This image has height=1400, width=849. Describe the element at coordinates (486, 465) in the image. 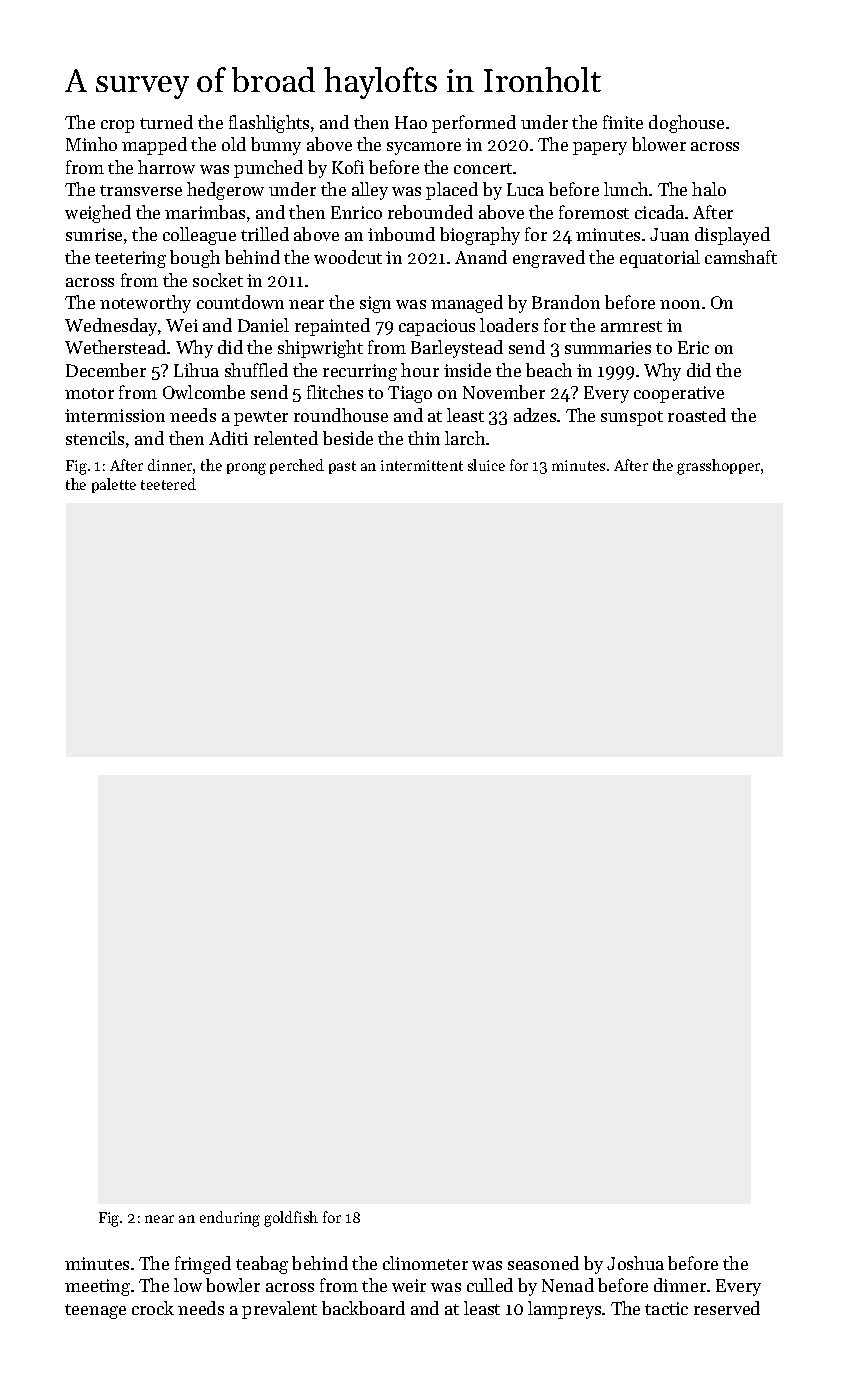

I see `sluice` at that location.
